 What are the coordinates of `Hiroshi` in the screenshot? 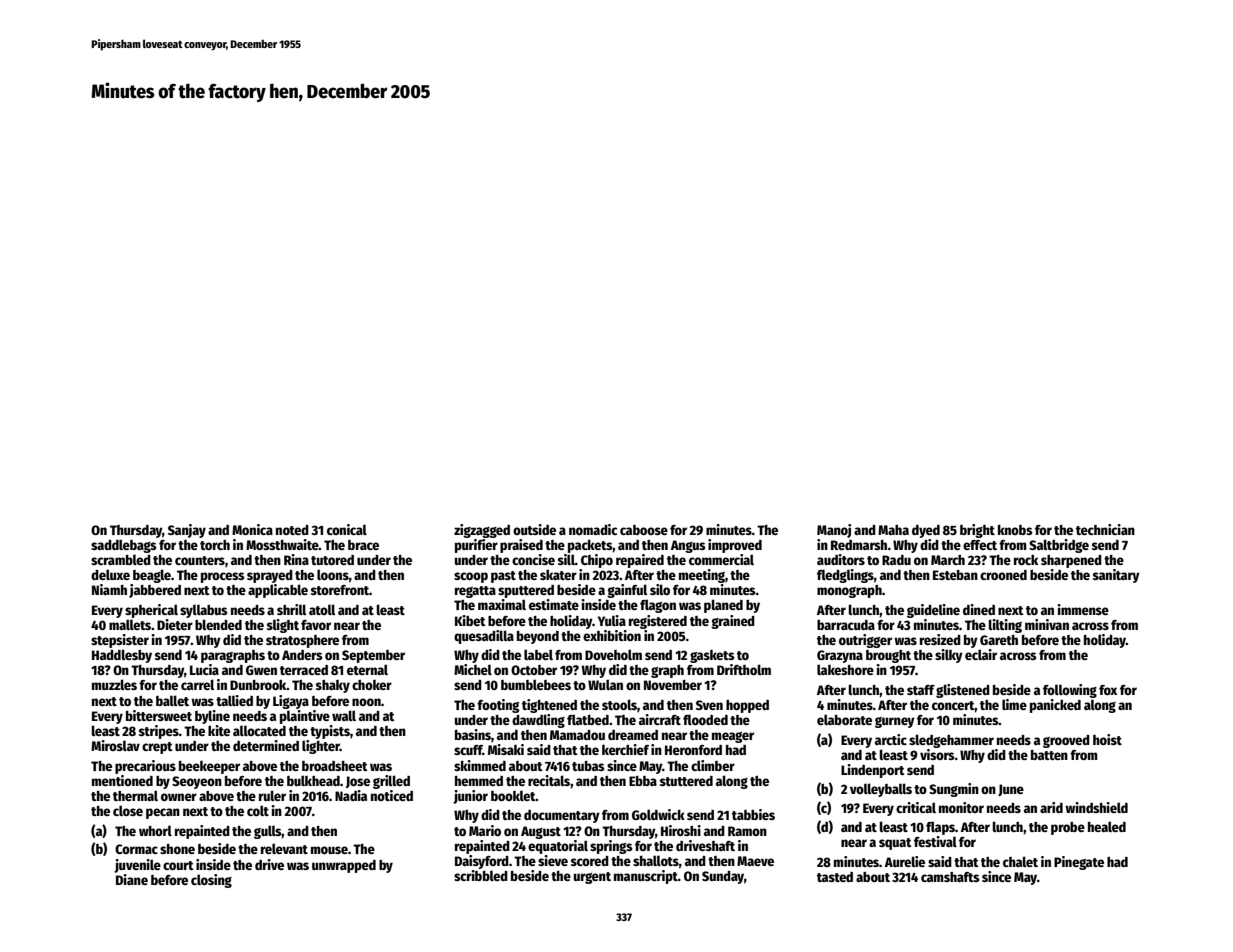 It's located at (681, 830).
